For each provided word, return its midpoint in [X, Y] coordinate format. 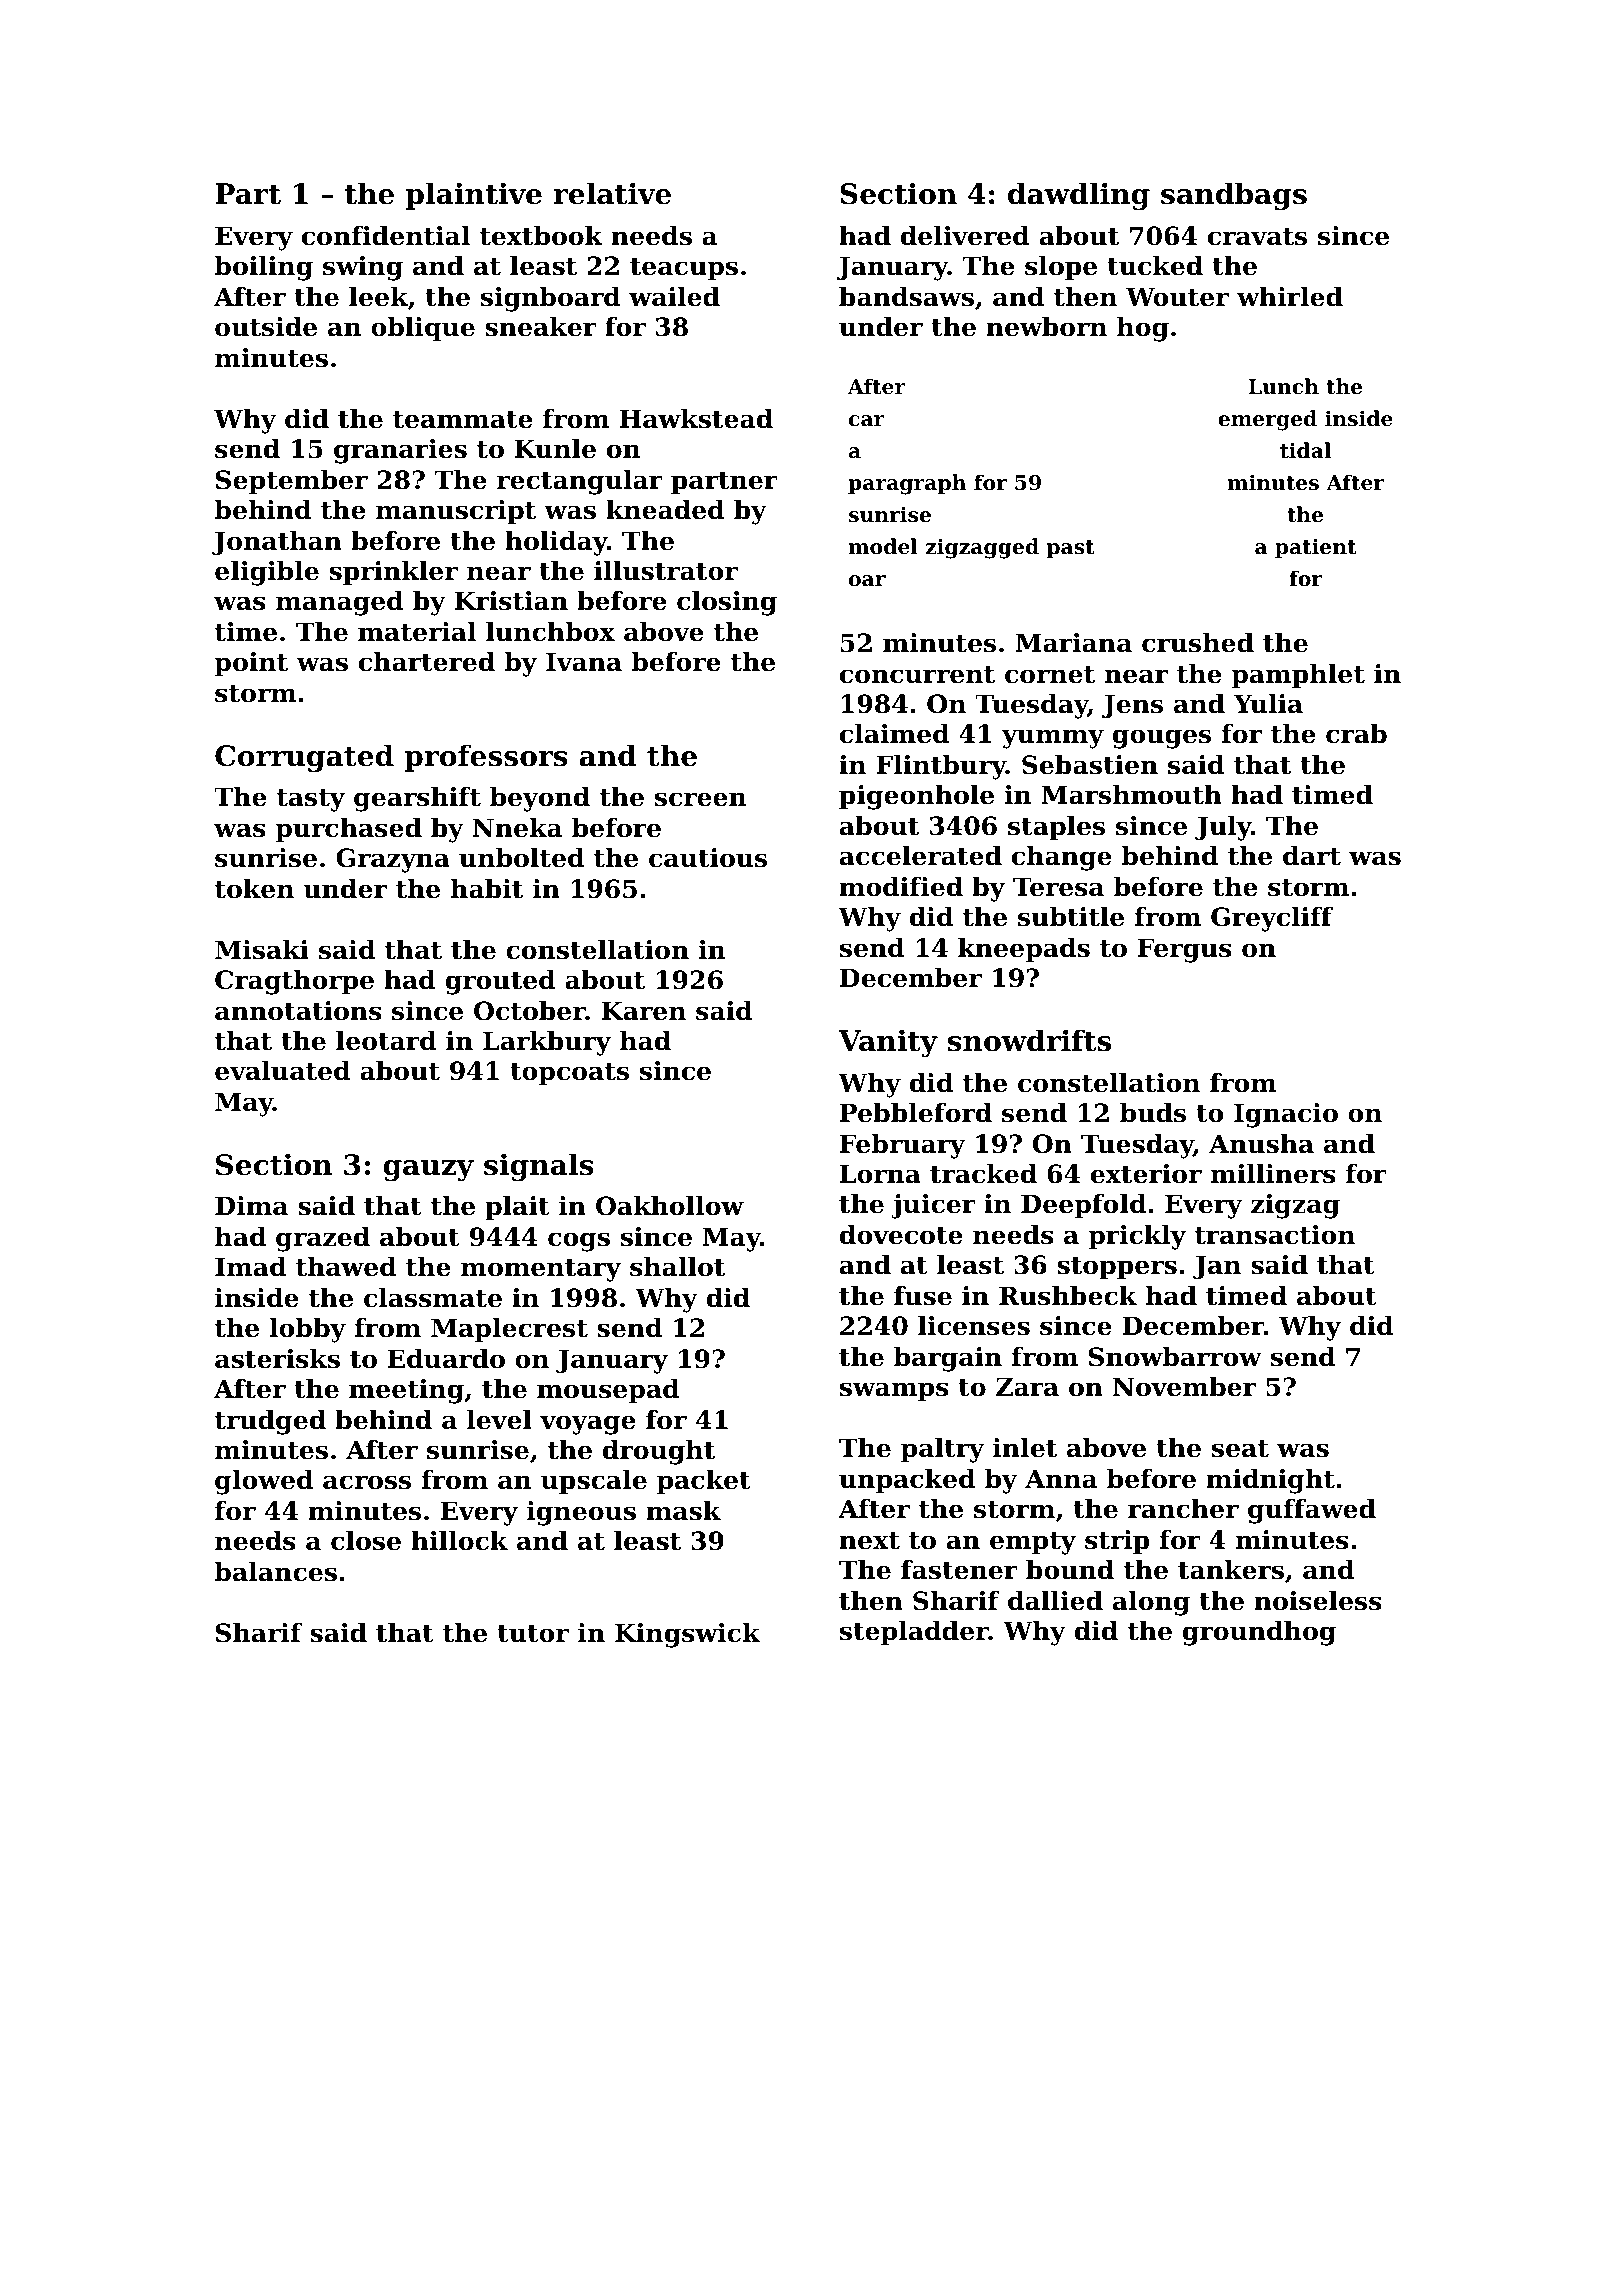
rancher [1183, 1509]
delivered [965, 236]
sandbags [1234, 196]
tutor [533, 1634]
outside [266, 327]
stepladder [914, 1633]
